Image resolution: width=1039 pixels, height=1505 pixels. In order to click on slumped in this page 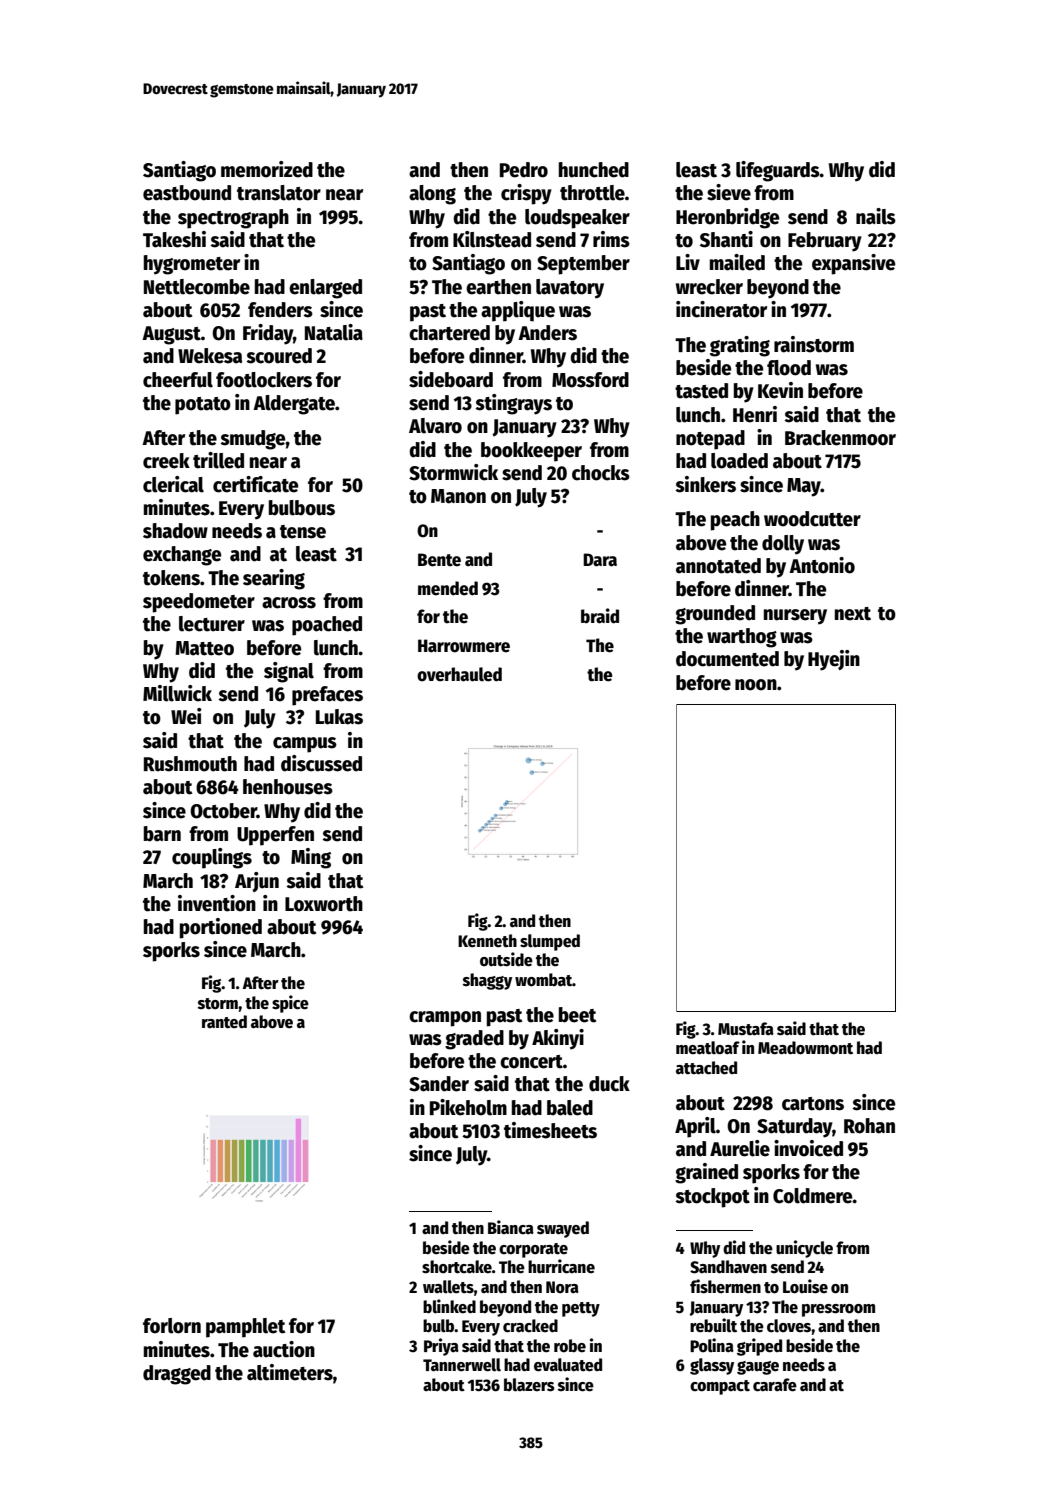, I will do `click(550, 942)`.
